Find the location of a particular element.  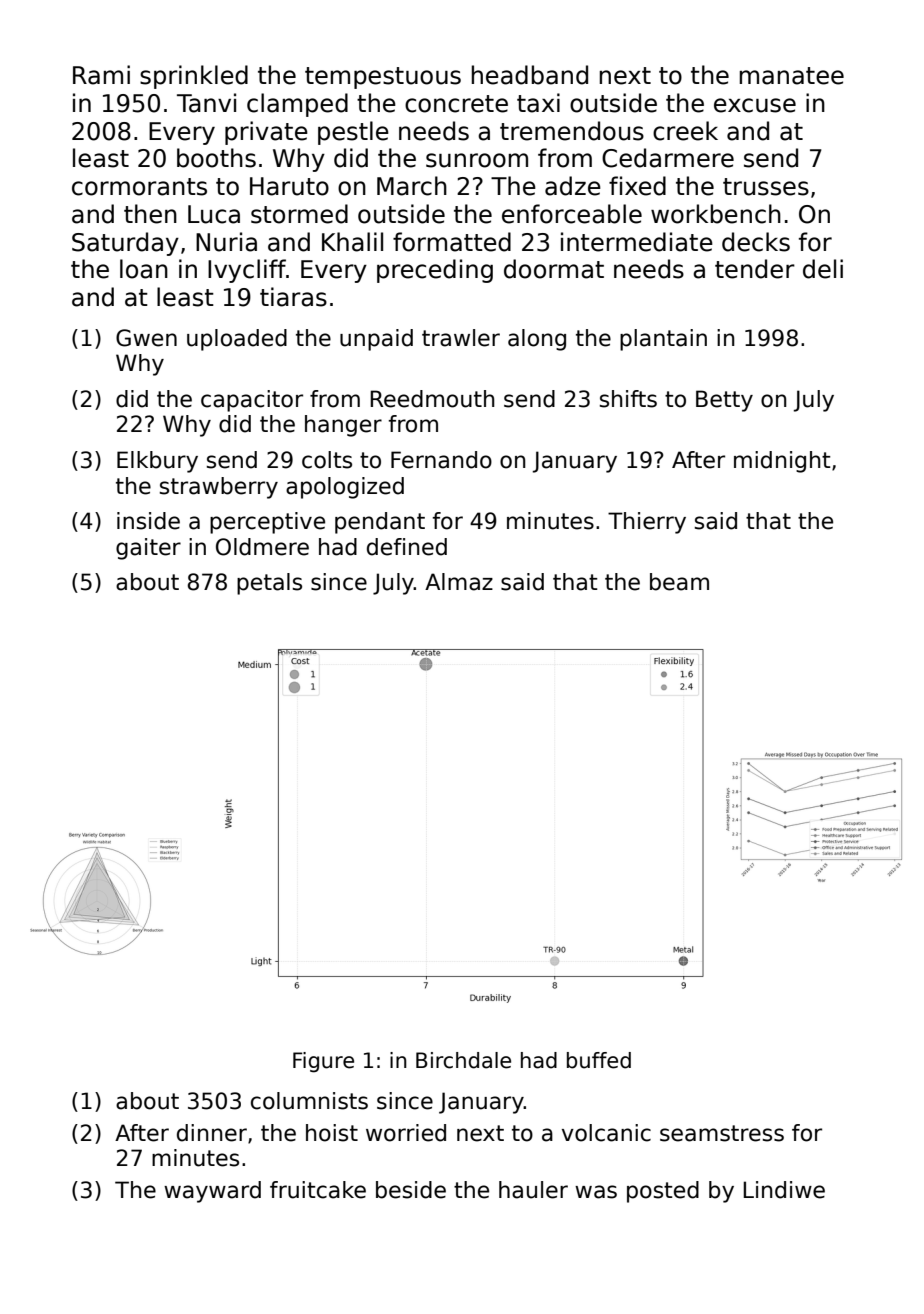

Khalil is located at coordinates (352, 242).
